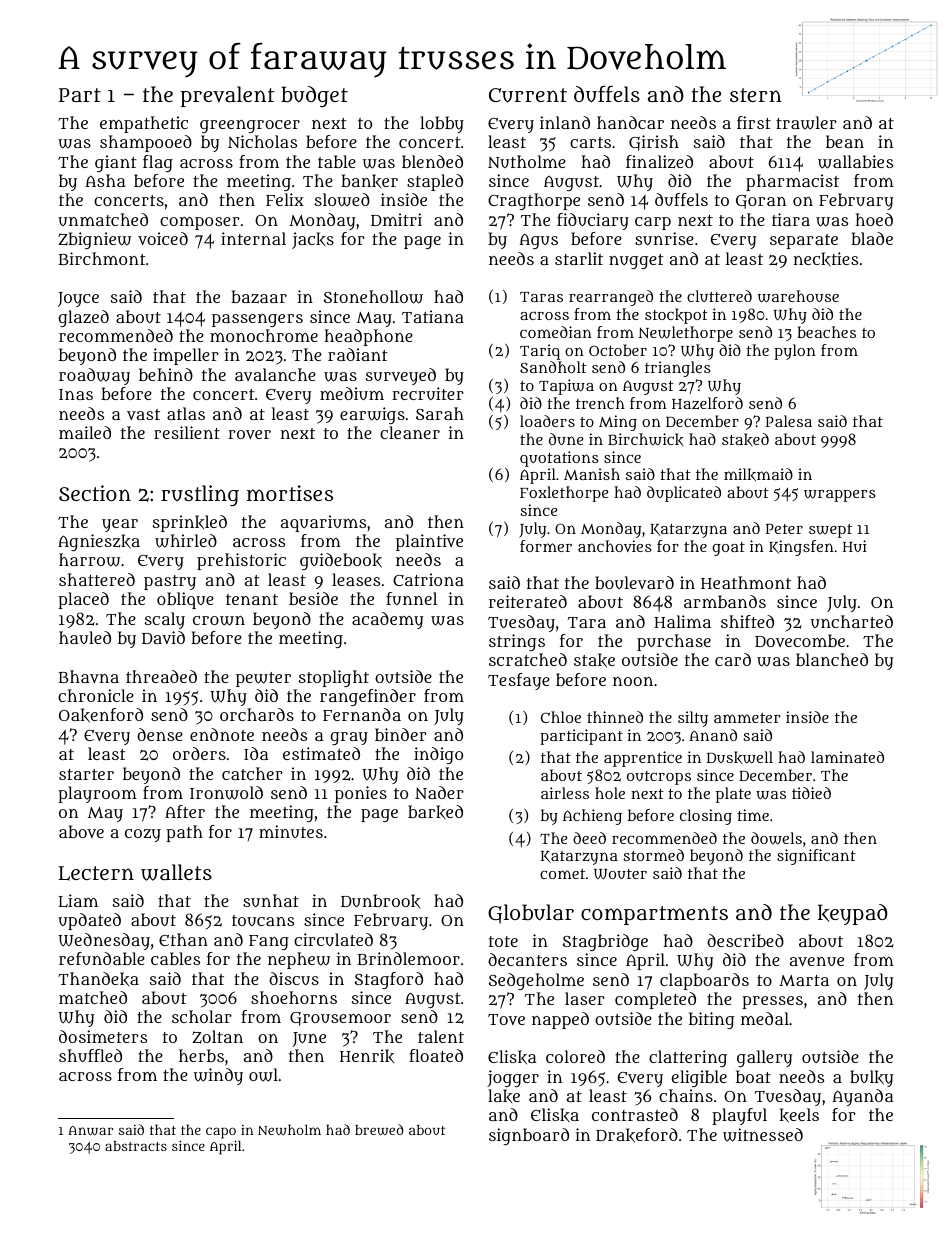 The image size is (952, 1233). I want to click on pylon, so click(795, 352).
